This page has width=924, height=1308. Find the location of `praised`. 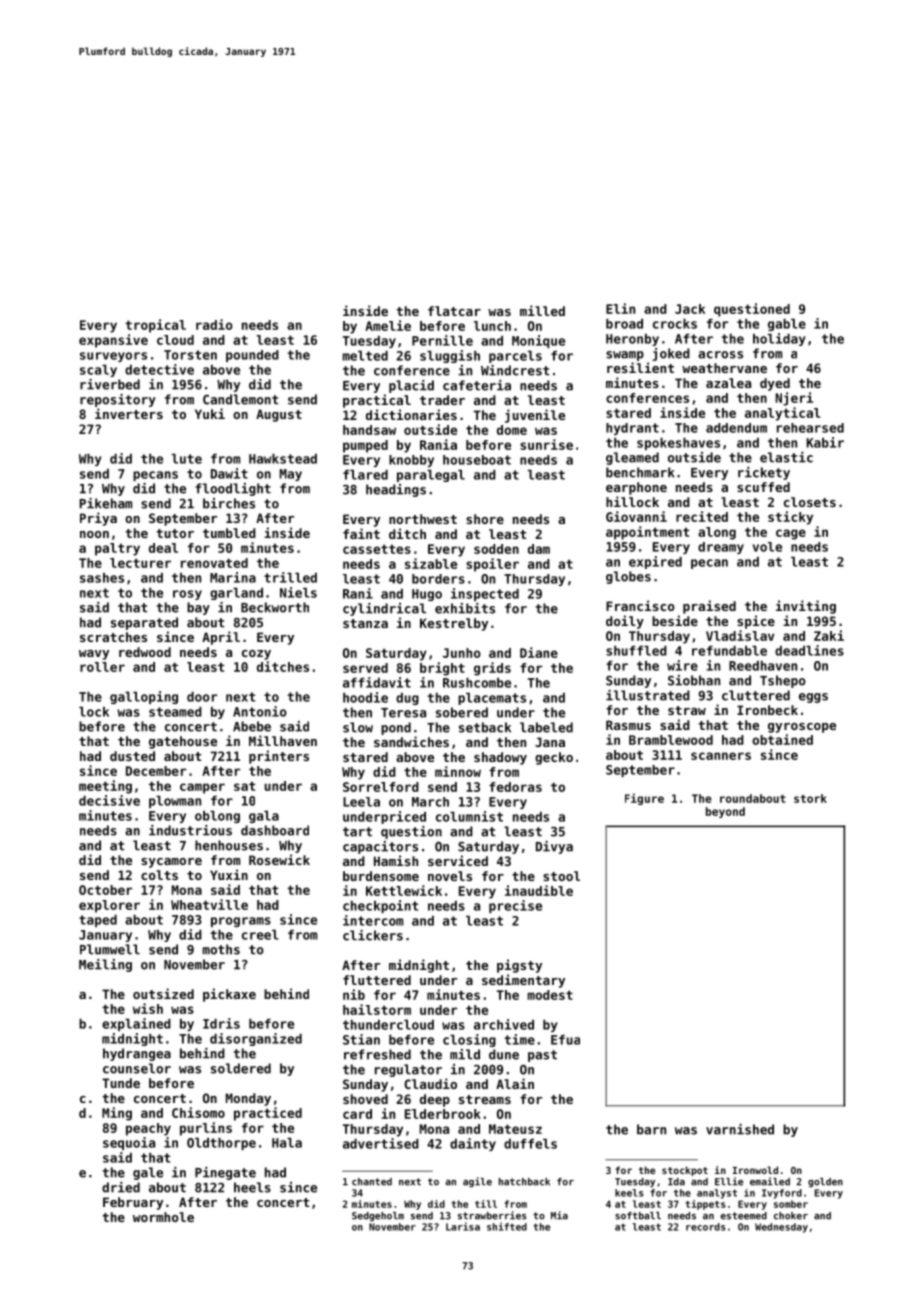

praised is located at coordinates (709, 607).
